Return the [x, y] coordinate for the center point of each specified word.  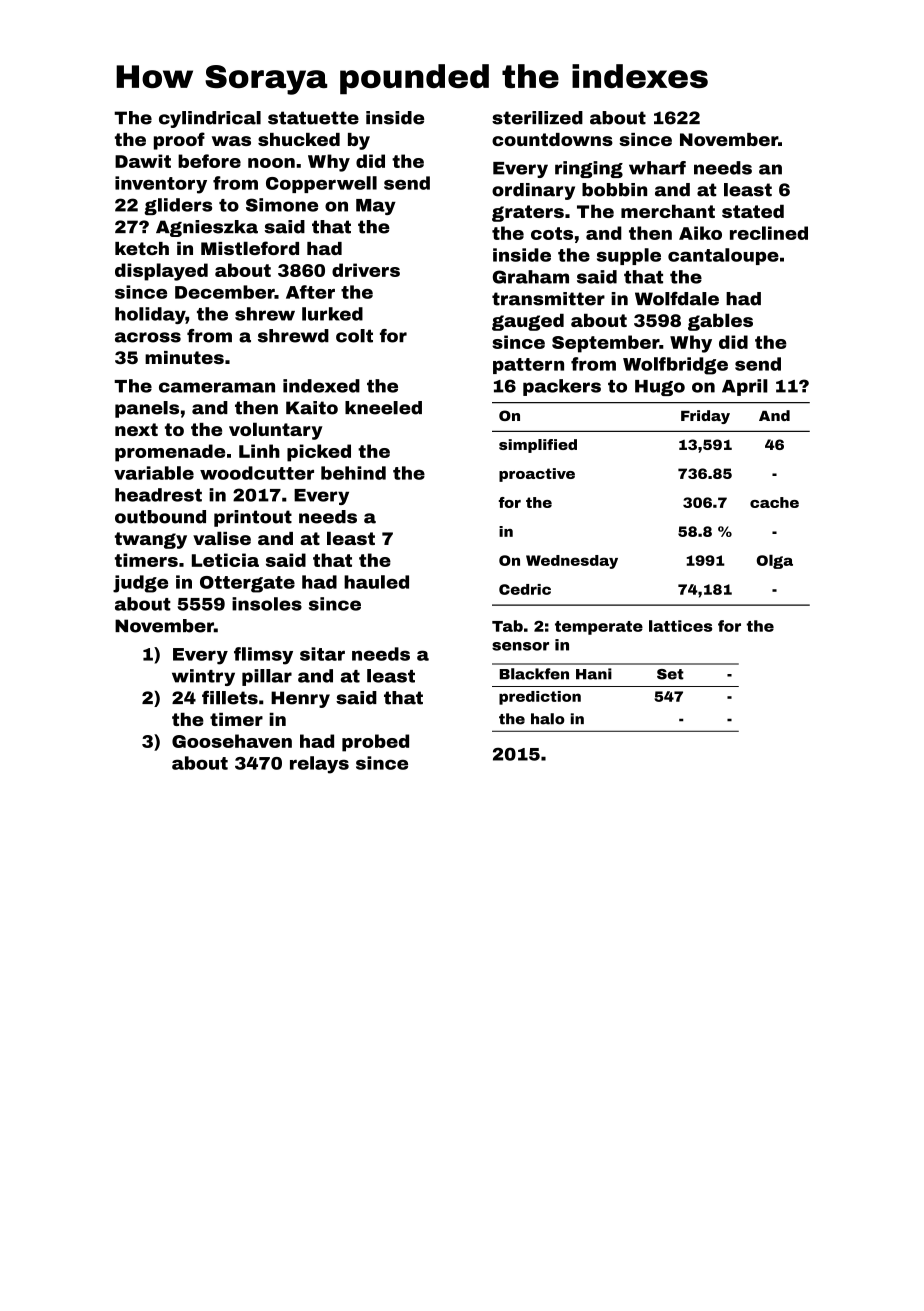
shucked [299, 139]
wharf [657, 168]
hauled [376, 582]
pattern [528, 366]
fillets [230, 698]
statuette [313, 118]
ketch [142, 248]
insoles [267, 604]
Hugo [660, 388]
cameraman [217, 387]
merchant [668, 211]
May [376, 207]
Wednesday [572, 562]
